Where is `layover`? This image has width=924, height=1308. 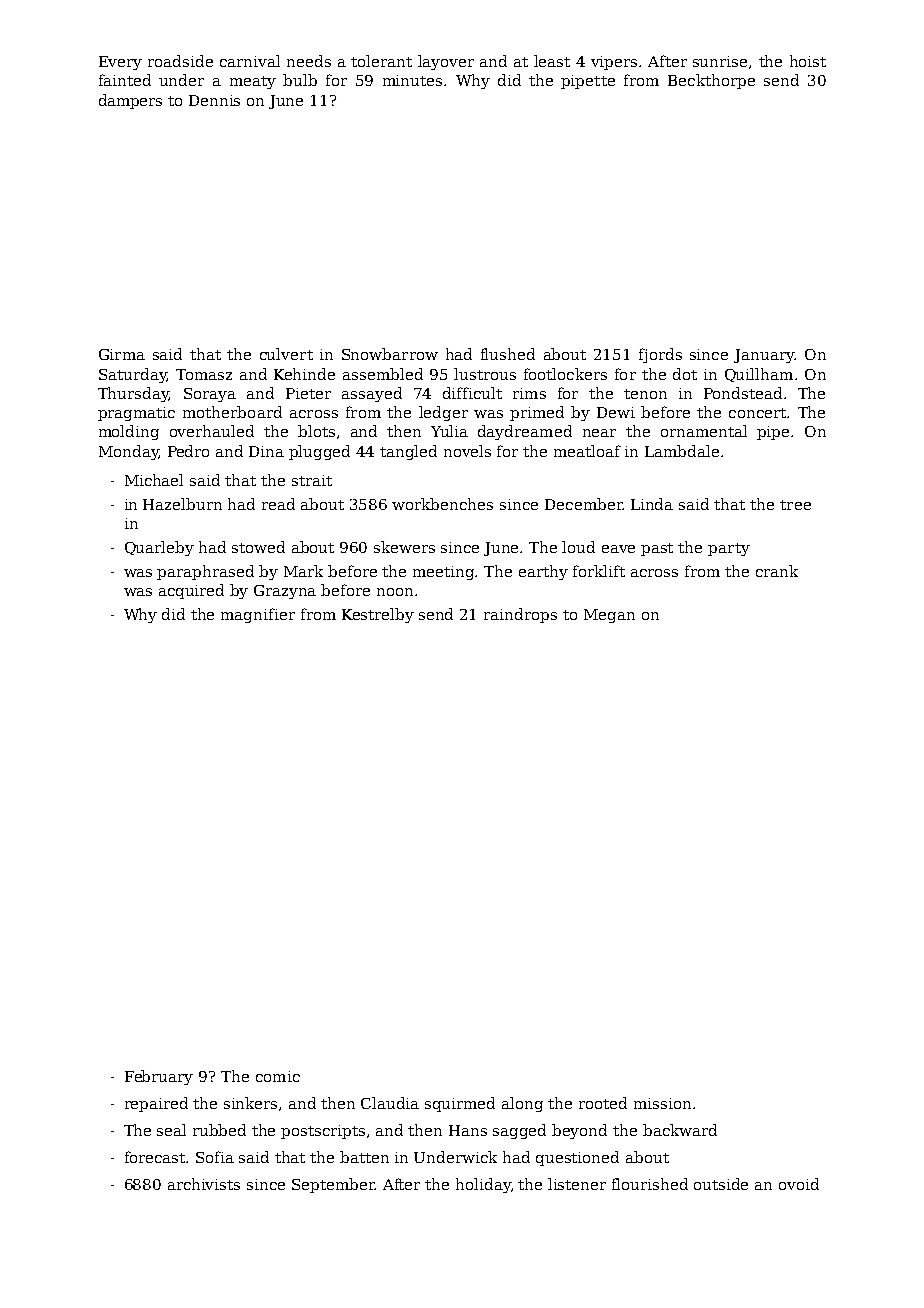
layover is located at coordinates (446, 62).
